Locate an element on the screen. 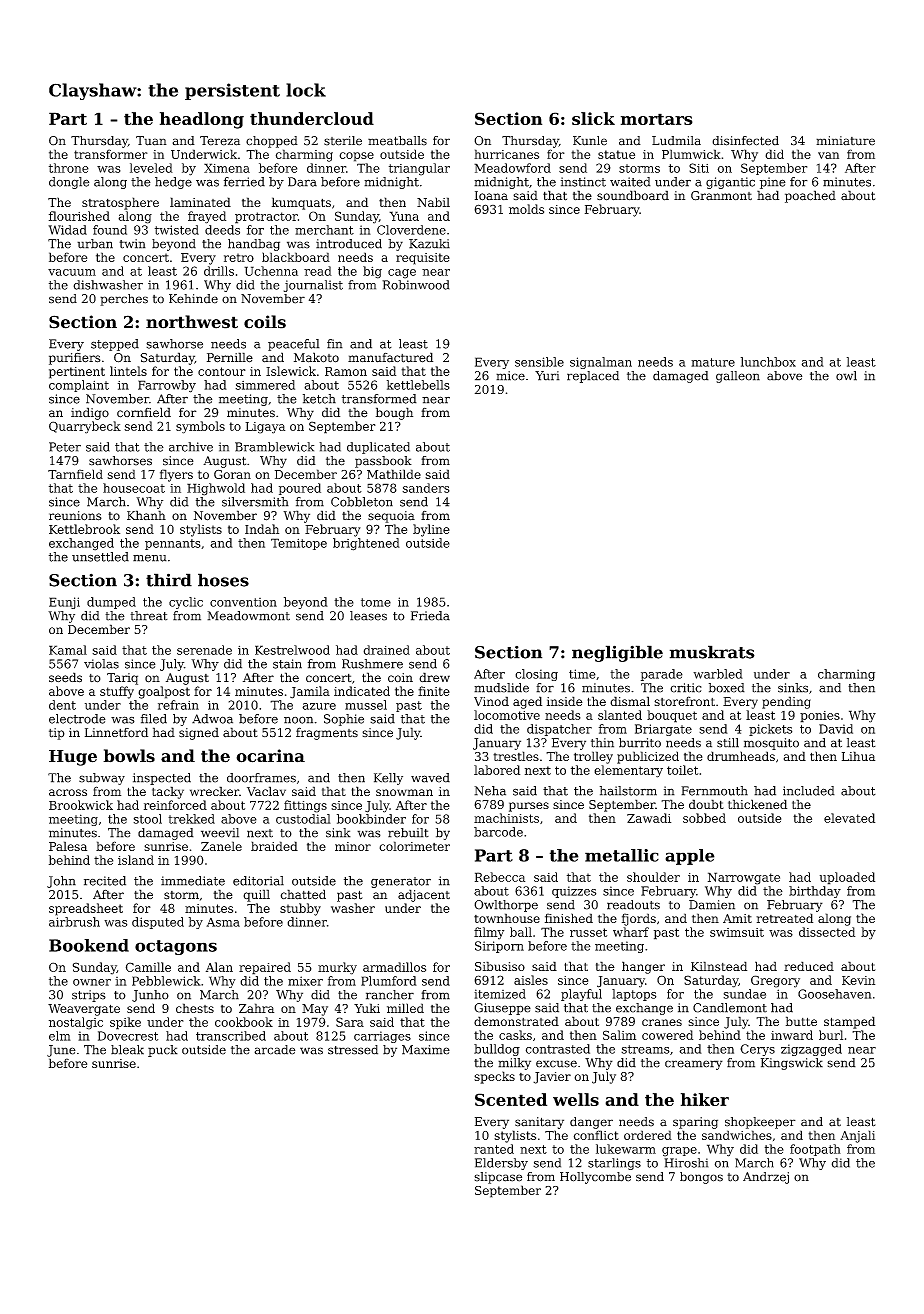 The width and height of the screenshot is (924, 1314). disputed is located at coordinates (158, 923).
